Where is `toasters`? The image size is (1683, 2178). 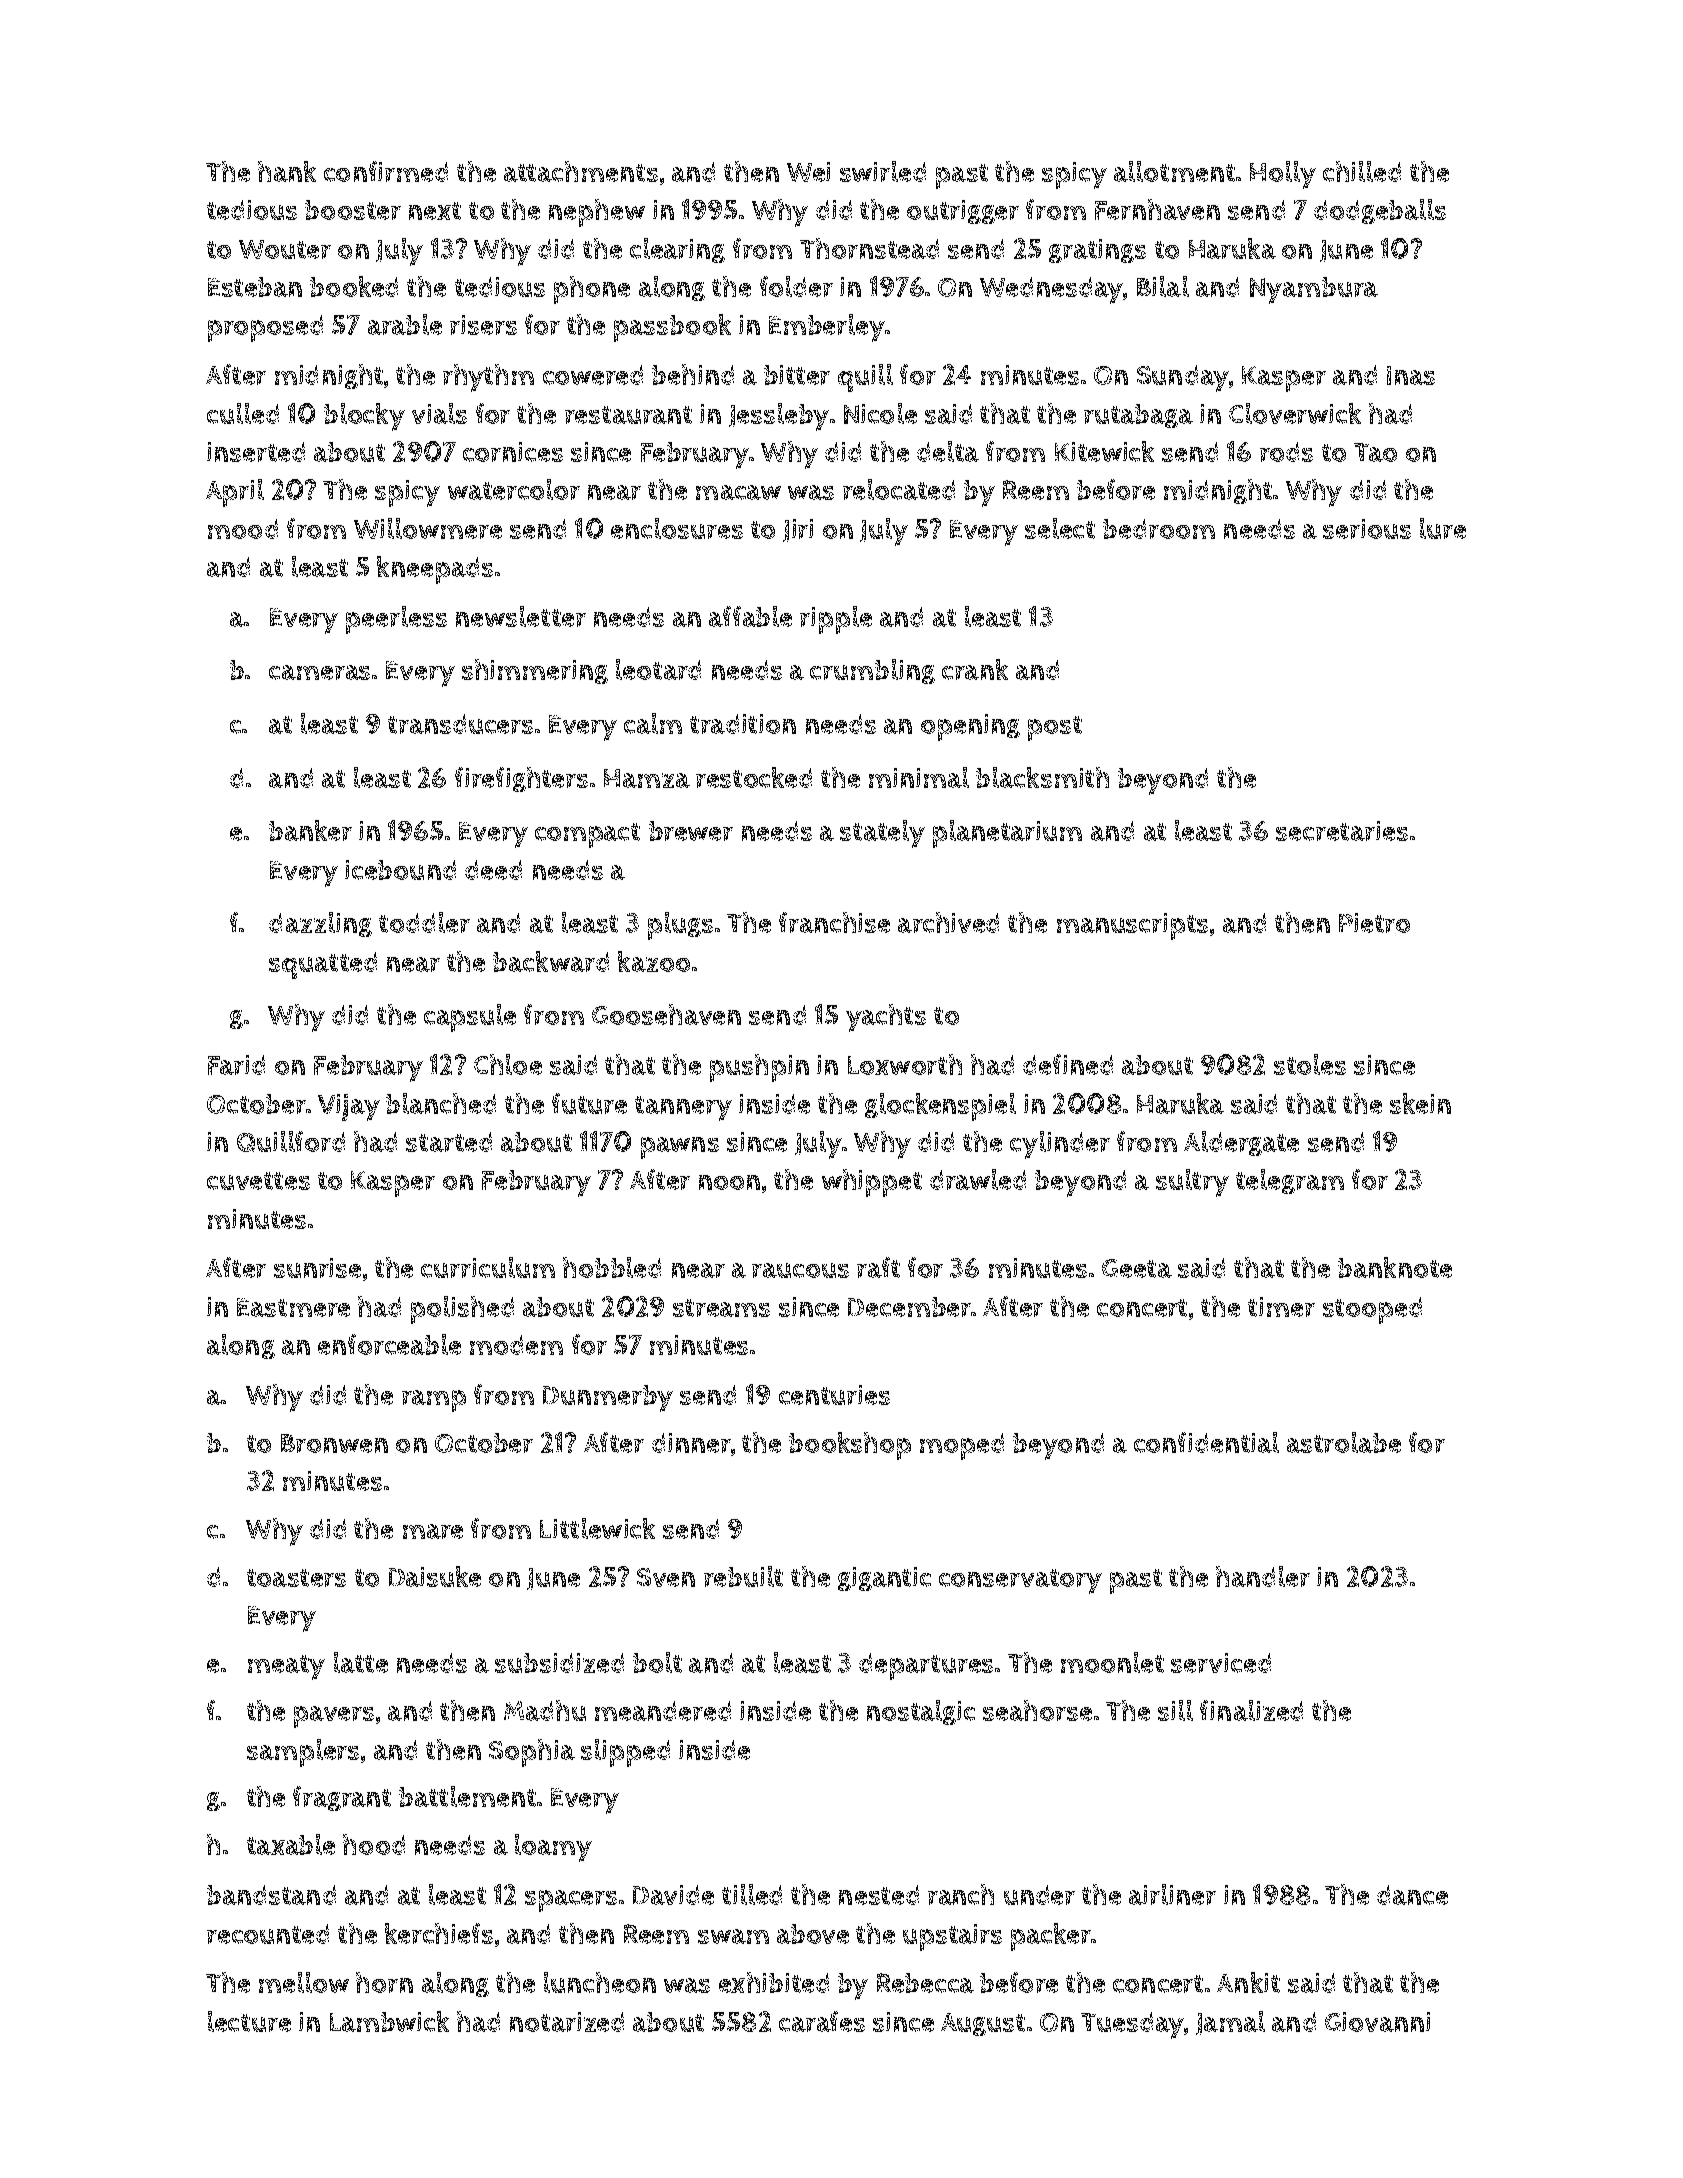
toasters is located at coordinates (296, 1578).
